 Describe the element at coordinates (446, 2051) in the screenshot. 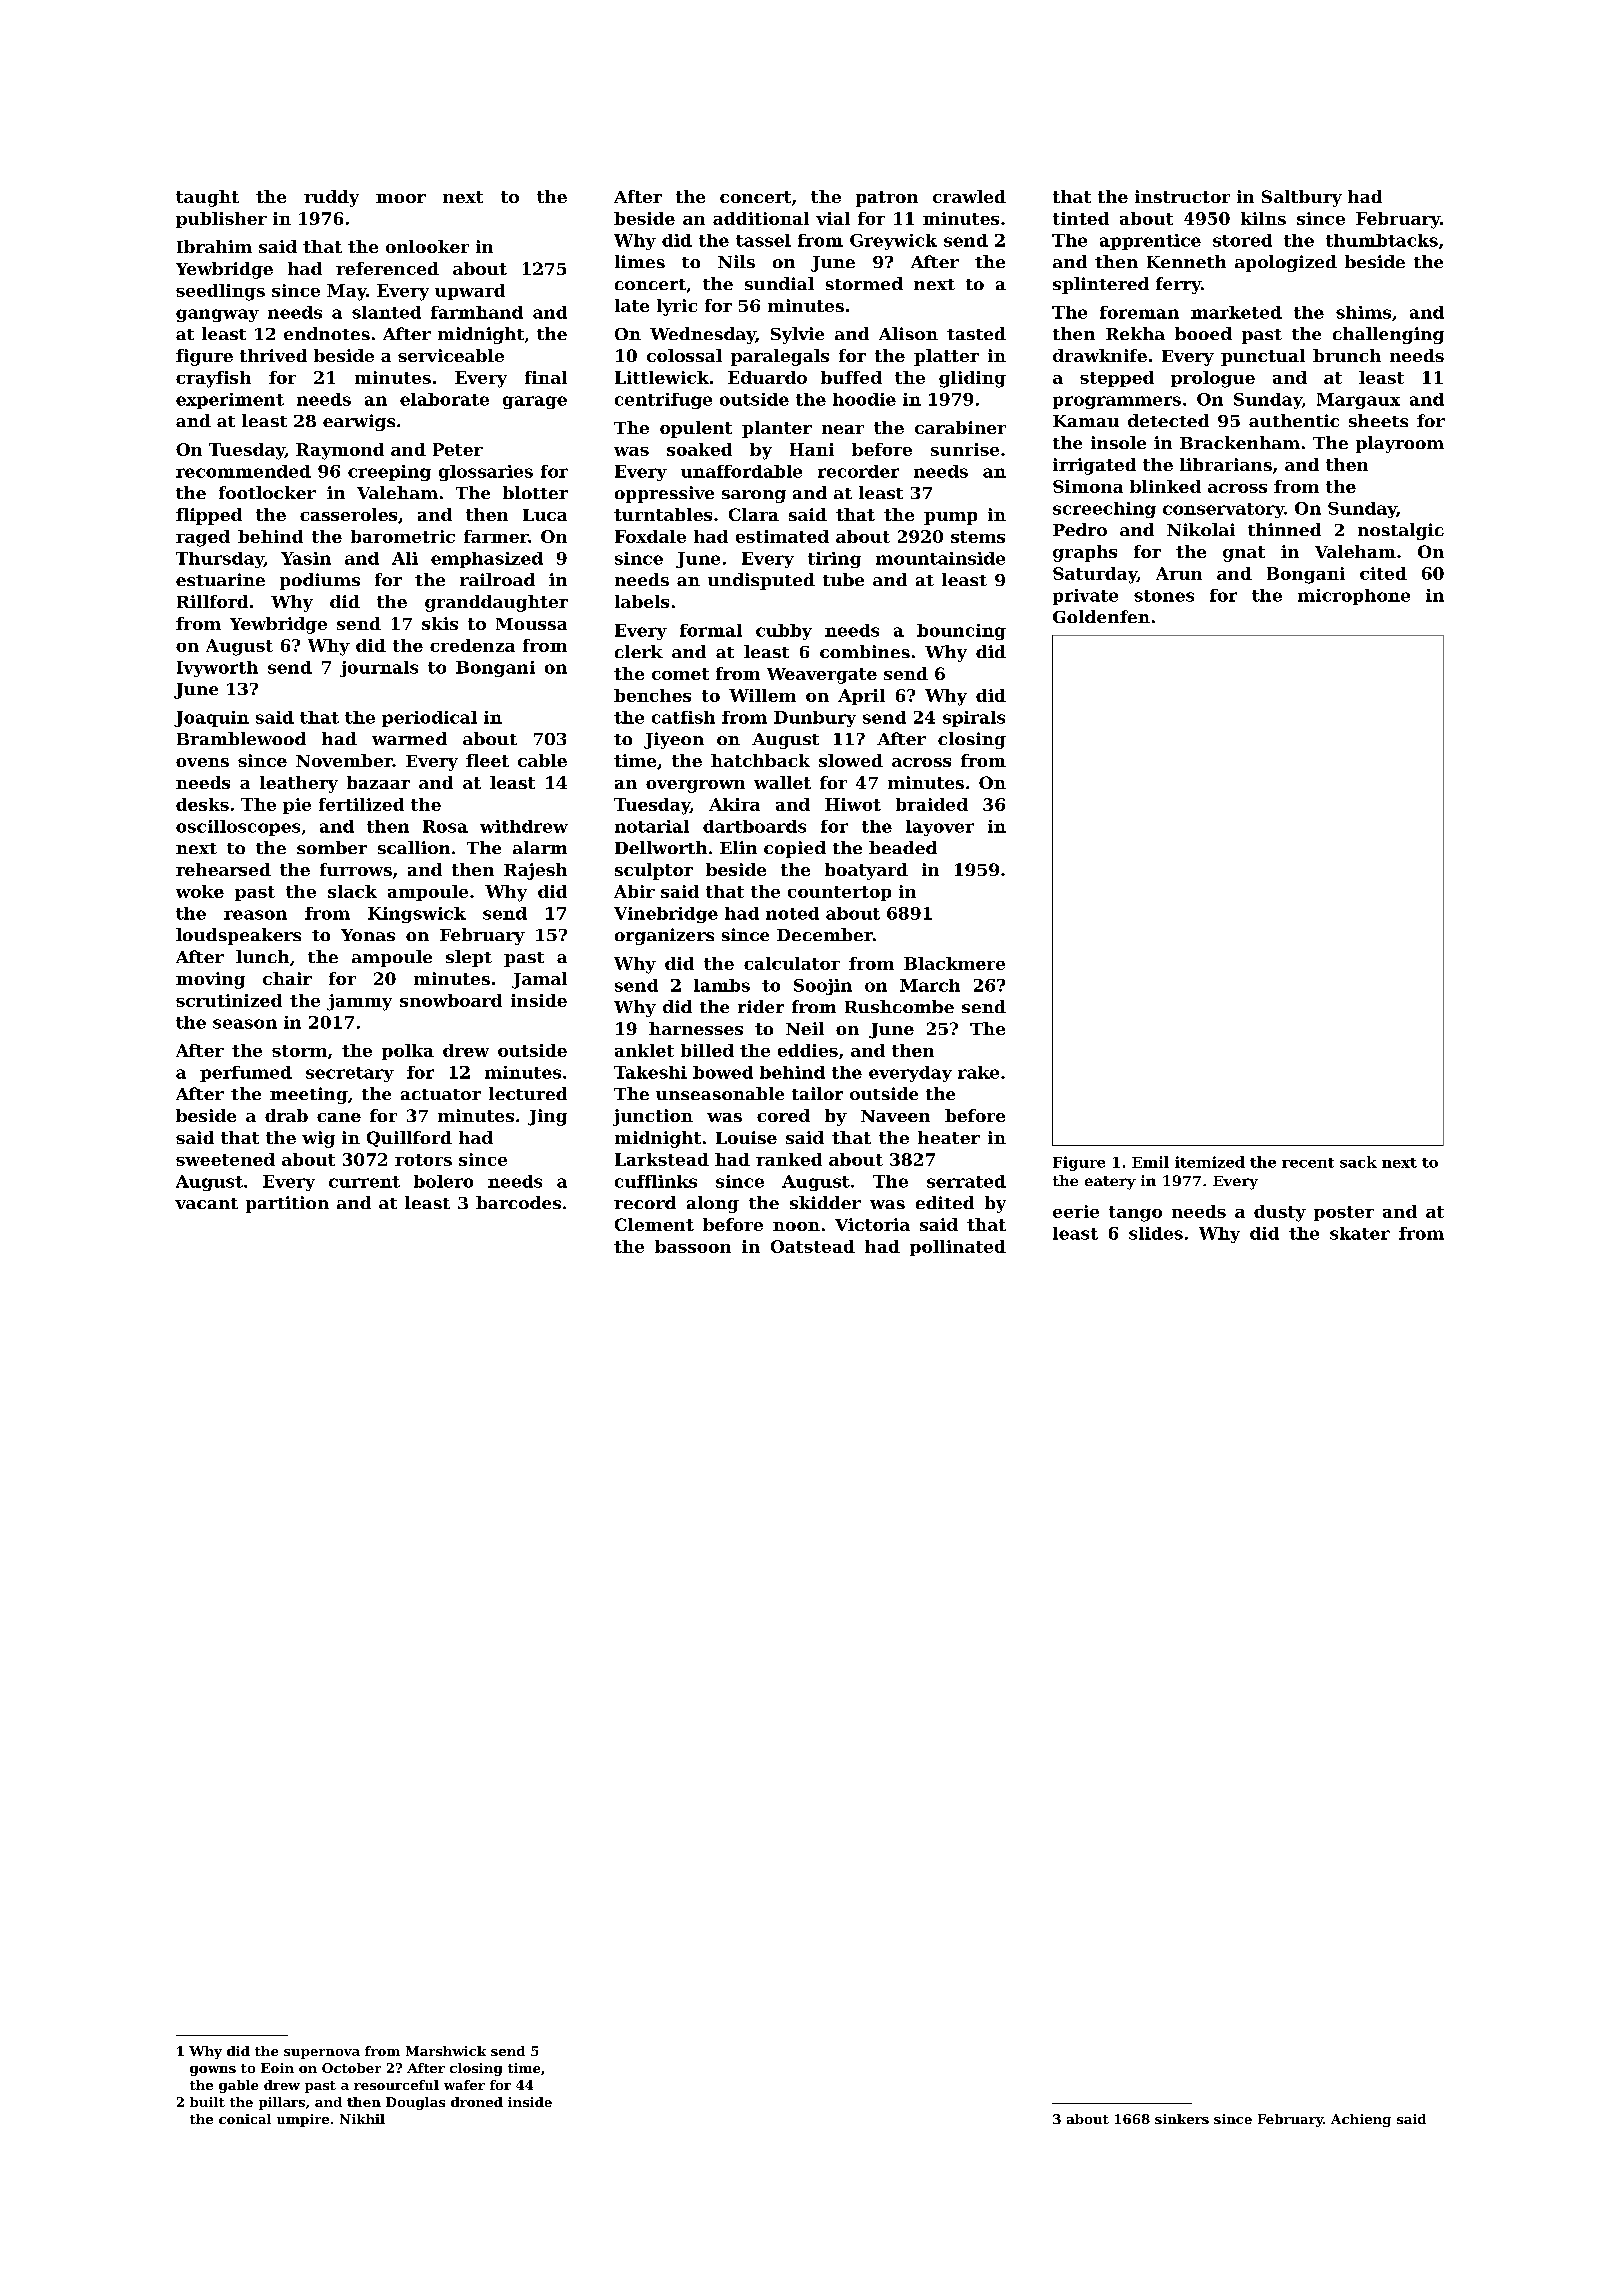

I see `Marshwick` at that location.
